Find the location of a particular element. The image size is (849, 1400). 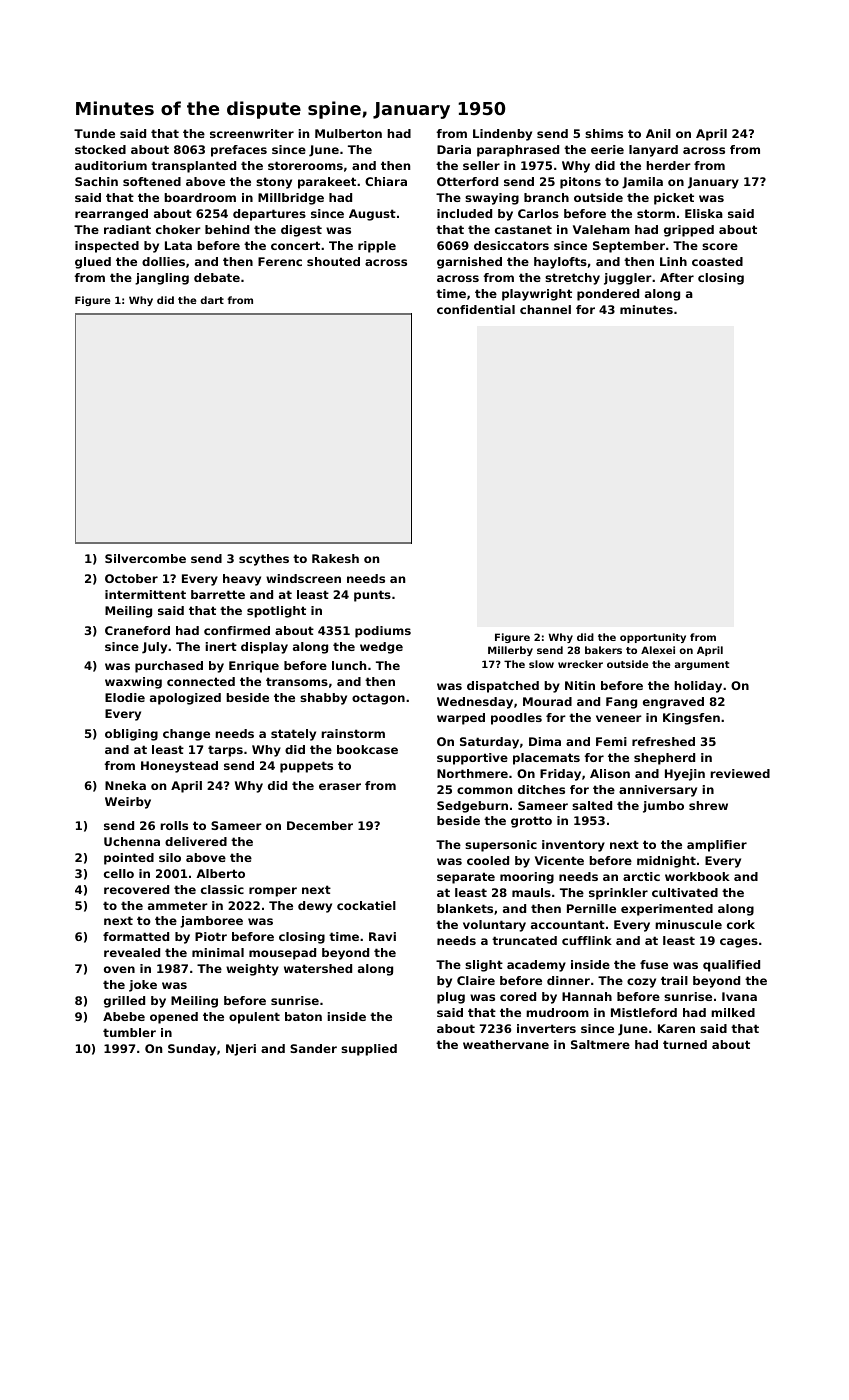

lanyard is located at coordinates (653, 151).
